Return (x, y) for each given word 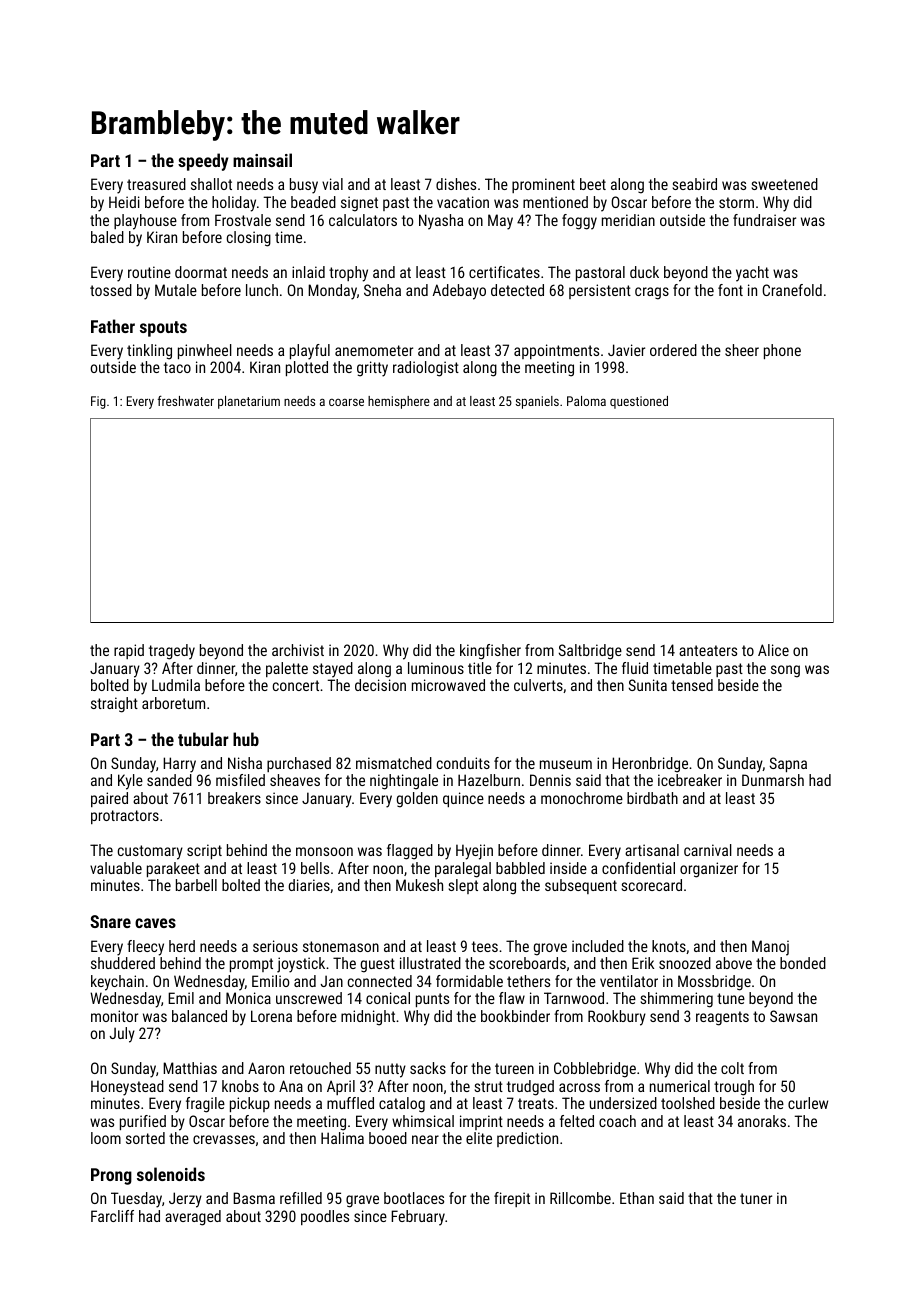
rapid (129, 651)
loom (106, 1138)
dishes (456, 184)
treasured (156, 184)
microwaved (448, 685)
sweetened (785, 184)
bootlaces (414, 1198)
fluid (635, 668)
